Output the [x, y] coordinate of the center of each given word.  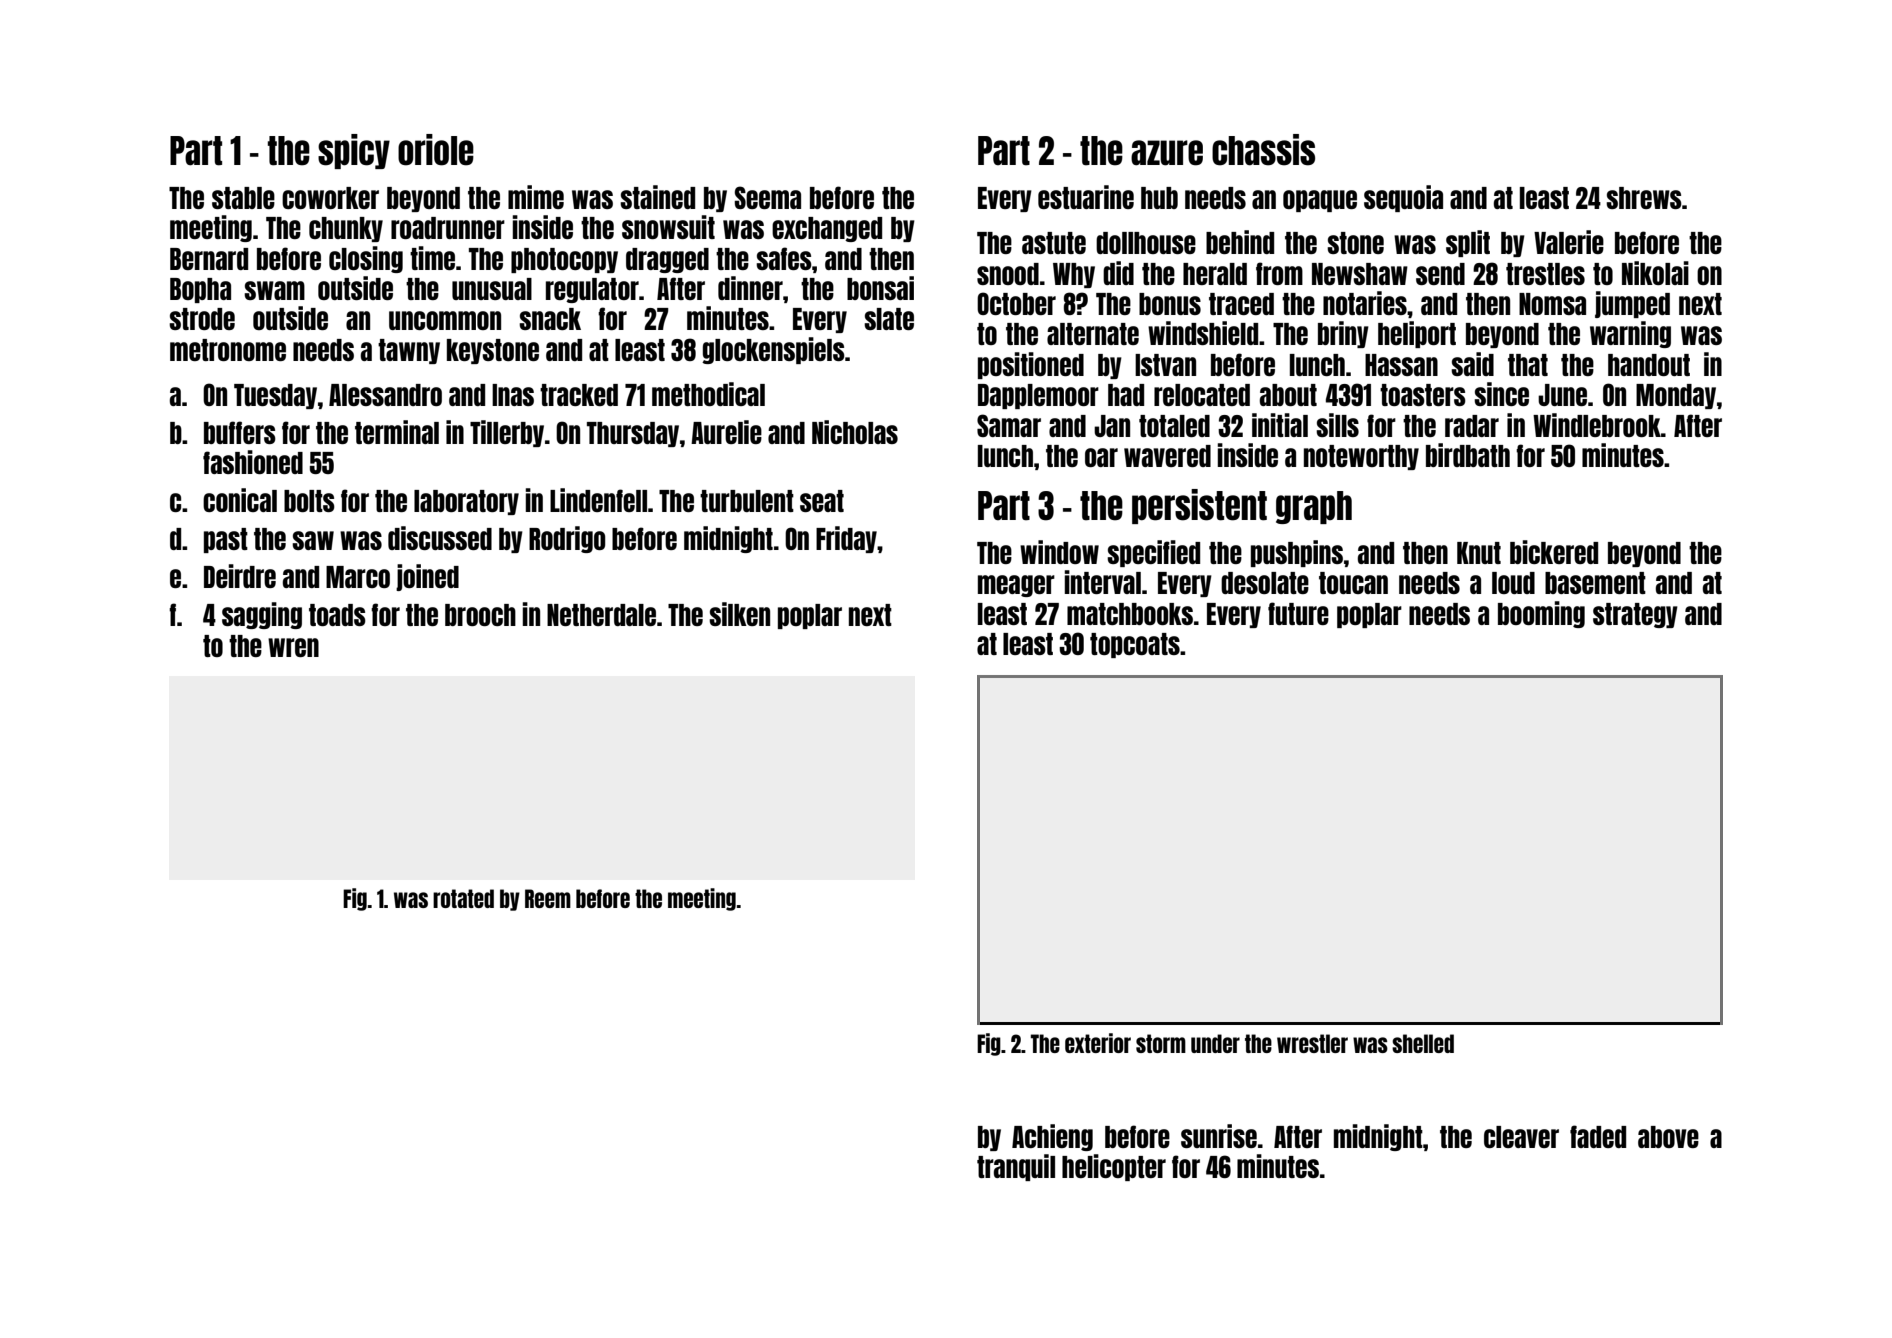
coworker [330, 198]
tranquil [1016, 1167]
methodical [708, 394]
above [1668, 1137]
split [1468, 243]
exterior [1098, 1043]
